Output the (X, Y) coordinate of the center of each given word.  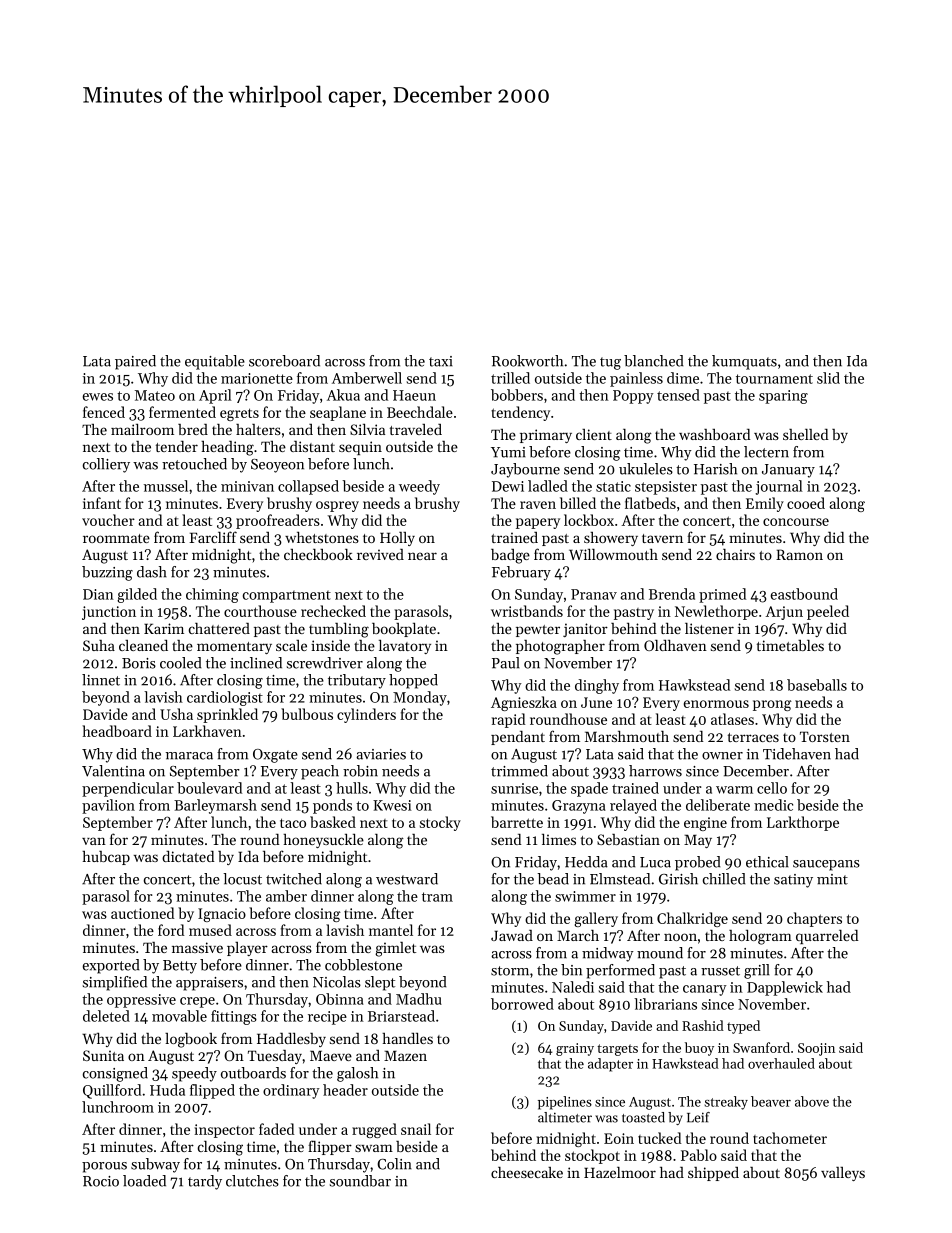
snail (416, 1129)
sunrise (514, 788)
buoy (699, 1049)
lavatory (405, 647)
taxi (441, 361)
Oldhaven (675, 645)
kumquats (744, 362)
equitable (215, 362)
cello (772, 788)
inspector (224, 1131)
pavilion (108, 806)
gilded (137, 595)
